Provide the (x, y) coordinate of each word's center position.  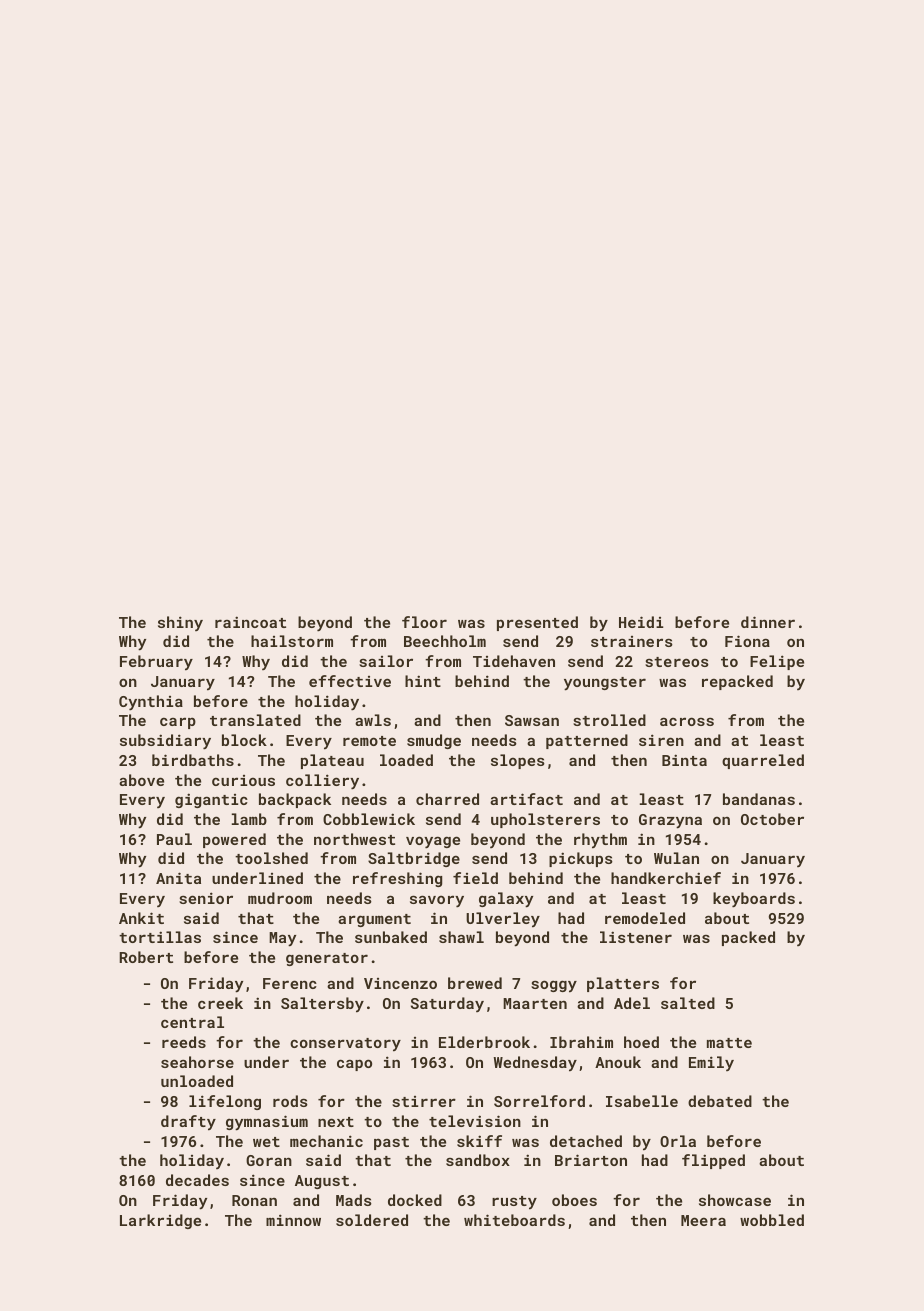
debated (720, 1101)
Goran (269, 1160)
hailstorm (292, 641)
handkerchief (666, 878)
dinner (768, 622)
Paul (174, 839)
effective (350, 681)
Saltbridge (414, 859)
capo (354, 1065)
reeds (184, 1042)
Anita (178, 878)
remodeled (645, 918)
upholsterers (545, 820)
